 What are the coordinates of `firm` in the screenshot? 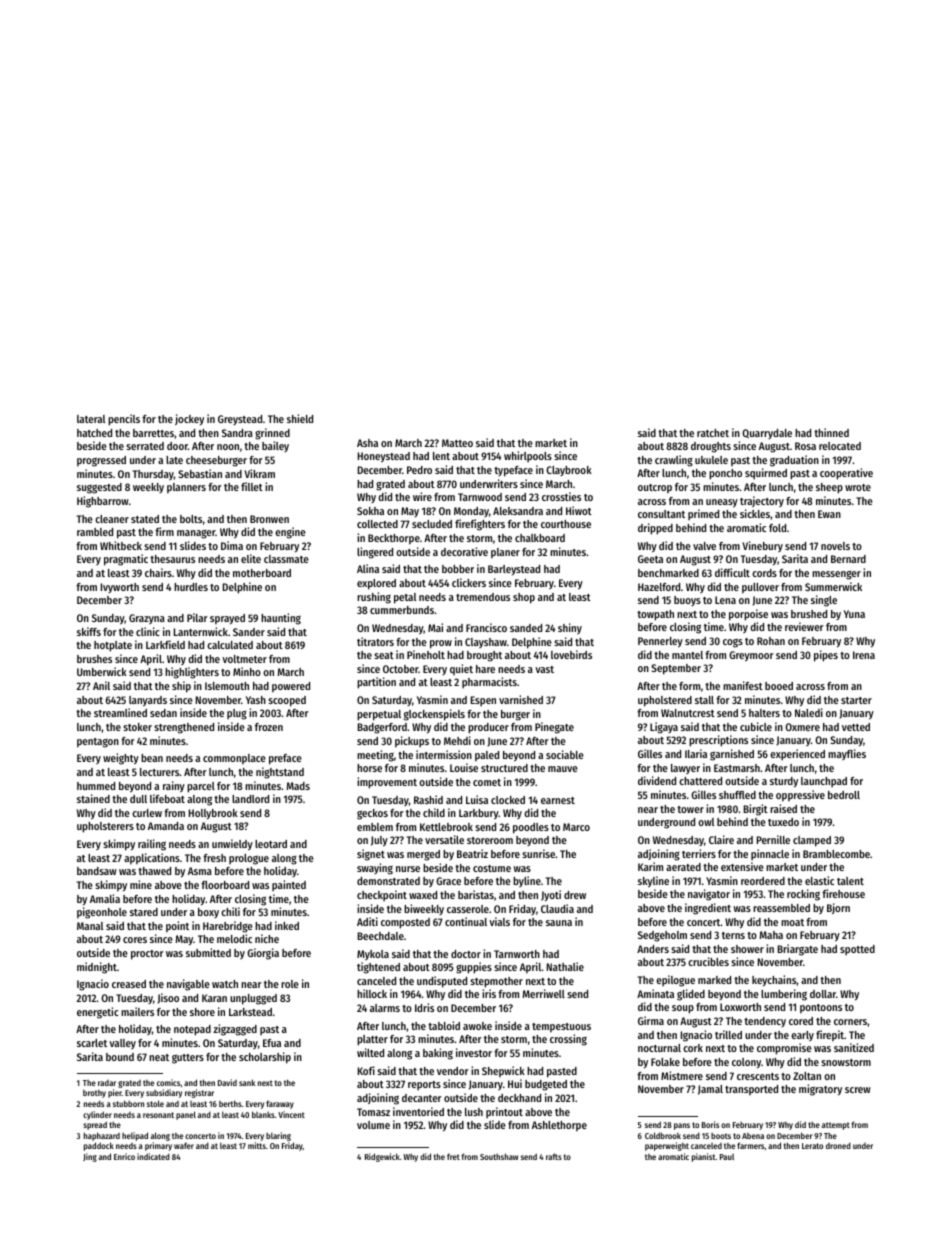 It's located at (164, 531).
